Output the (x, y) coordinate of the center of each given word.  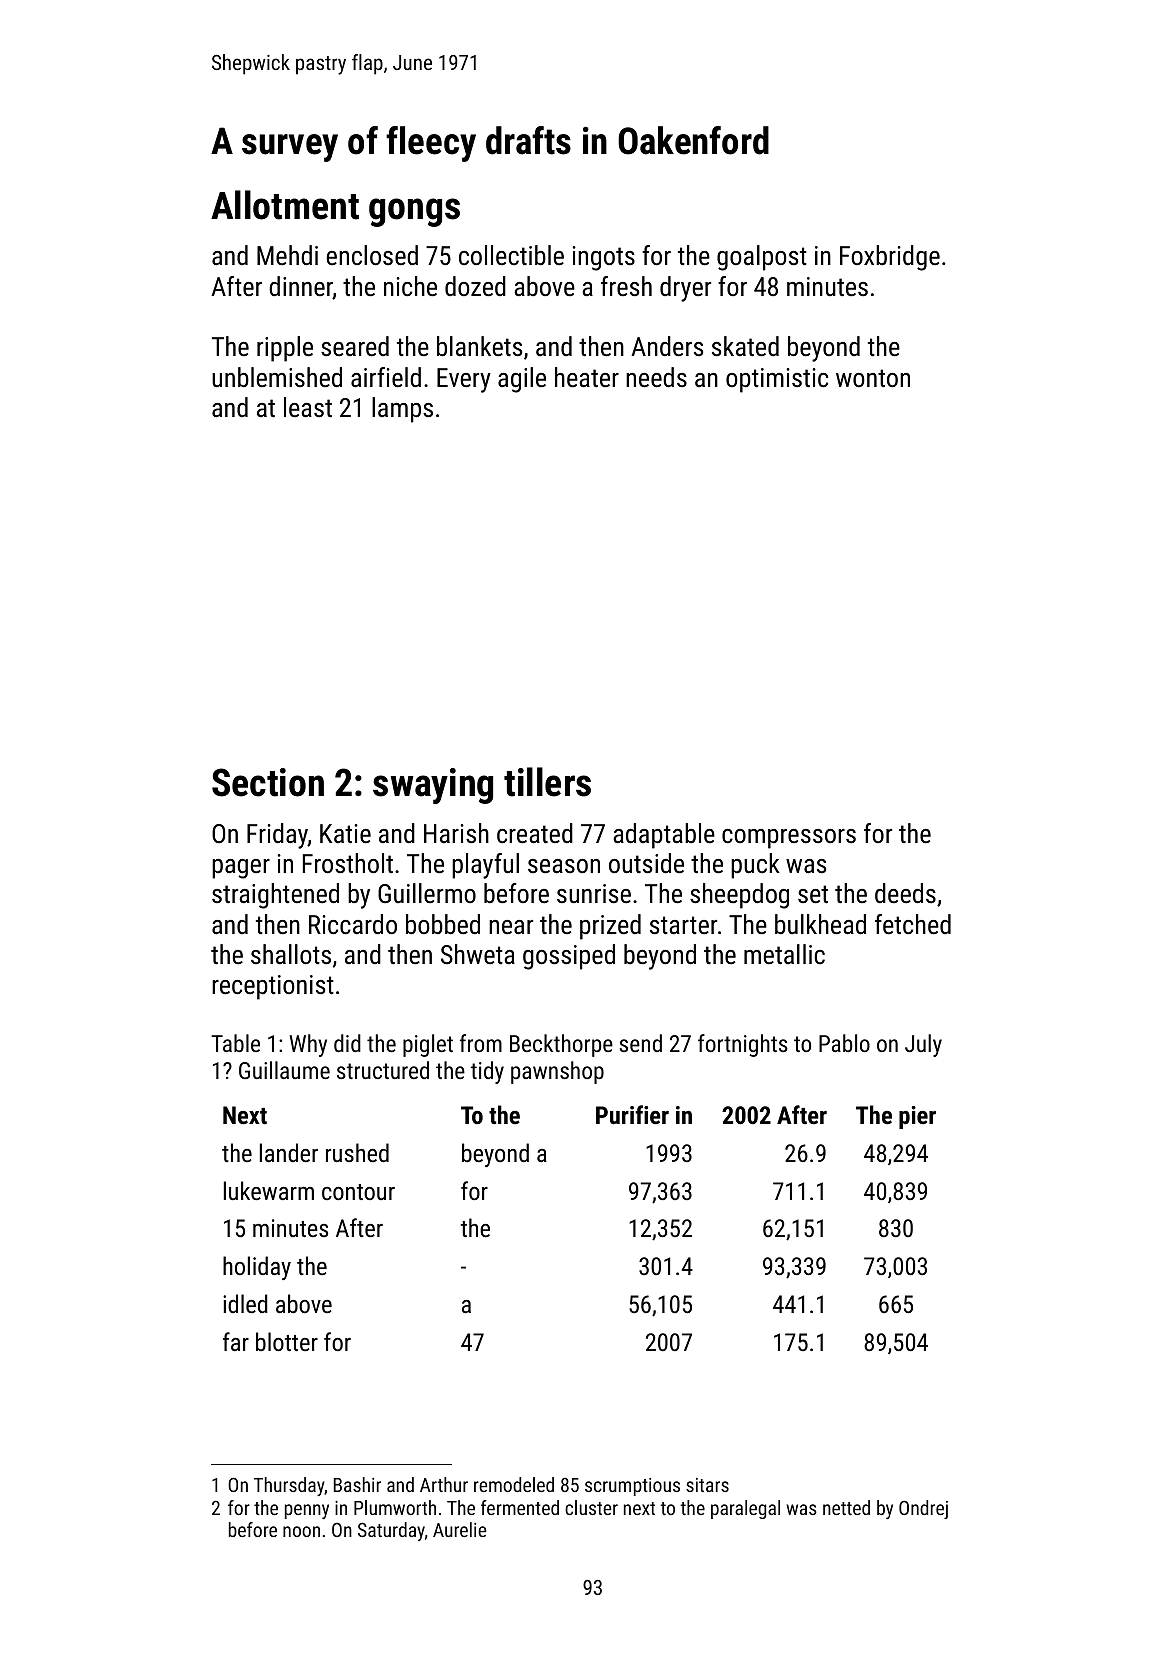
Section (268, 782)
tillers (547, 782)
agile (522, 380)
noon (301, 1531)
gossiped (569, 957)
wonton (873, 378)
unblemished (277, 377)
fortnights (743, 1045)
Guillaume (284, 1070)
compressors (789, 839)
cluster (591, 1507)
